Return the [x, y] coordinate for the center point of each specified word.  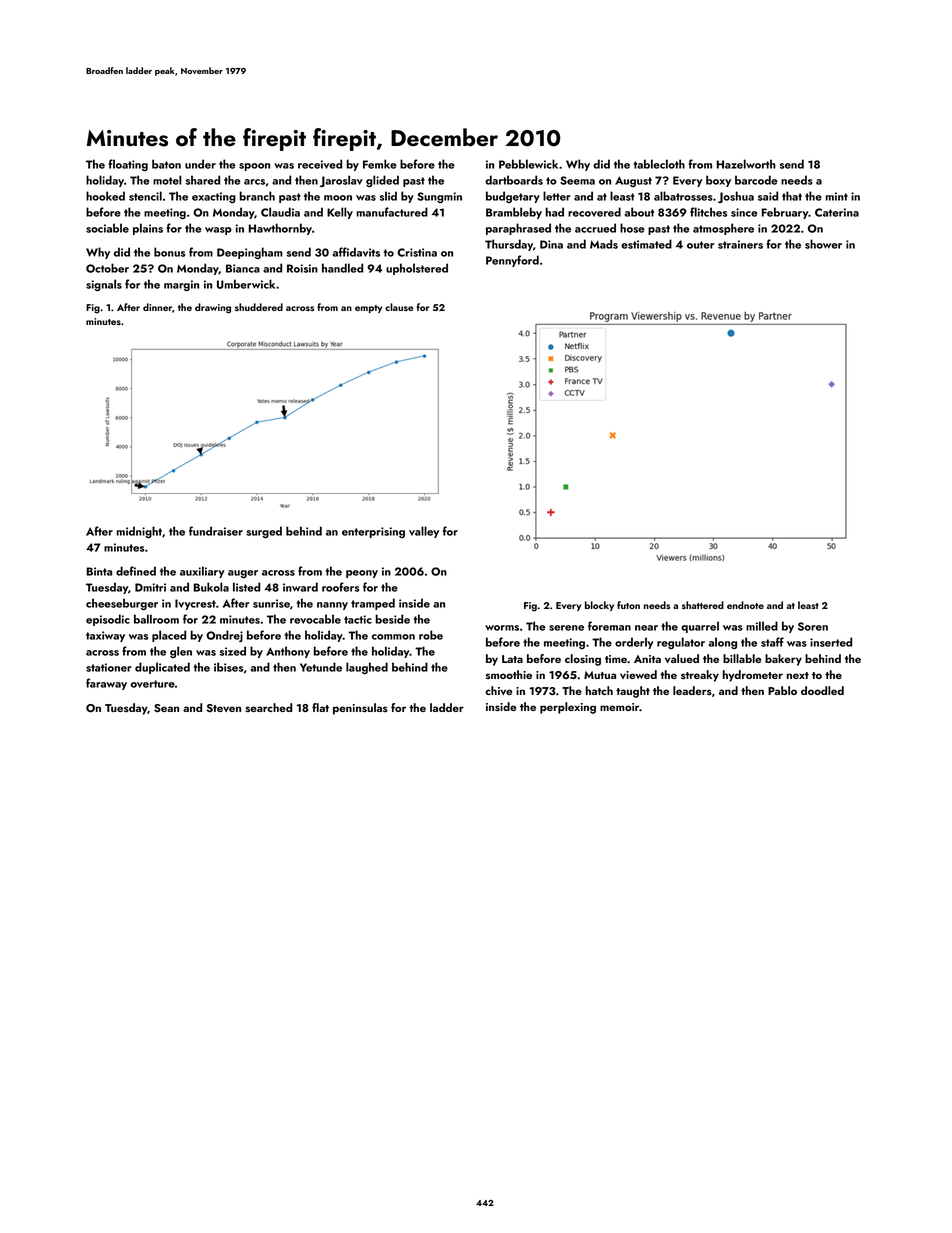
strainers [740, 244]
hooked [105, 196]
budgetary [513, 197]
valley [424, 532]
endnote [745, 605]
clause [399, 307]
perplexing [568, 708]
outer [700, 245]
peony [362, 574]
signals [104, 285]
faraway [106, 684]
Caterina [837, 212]
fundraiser [216, 531]
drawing [213, 308]
